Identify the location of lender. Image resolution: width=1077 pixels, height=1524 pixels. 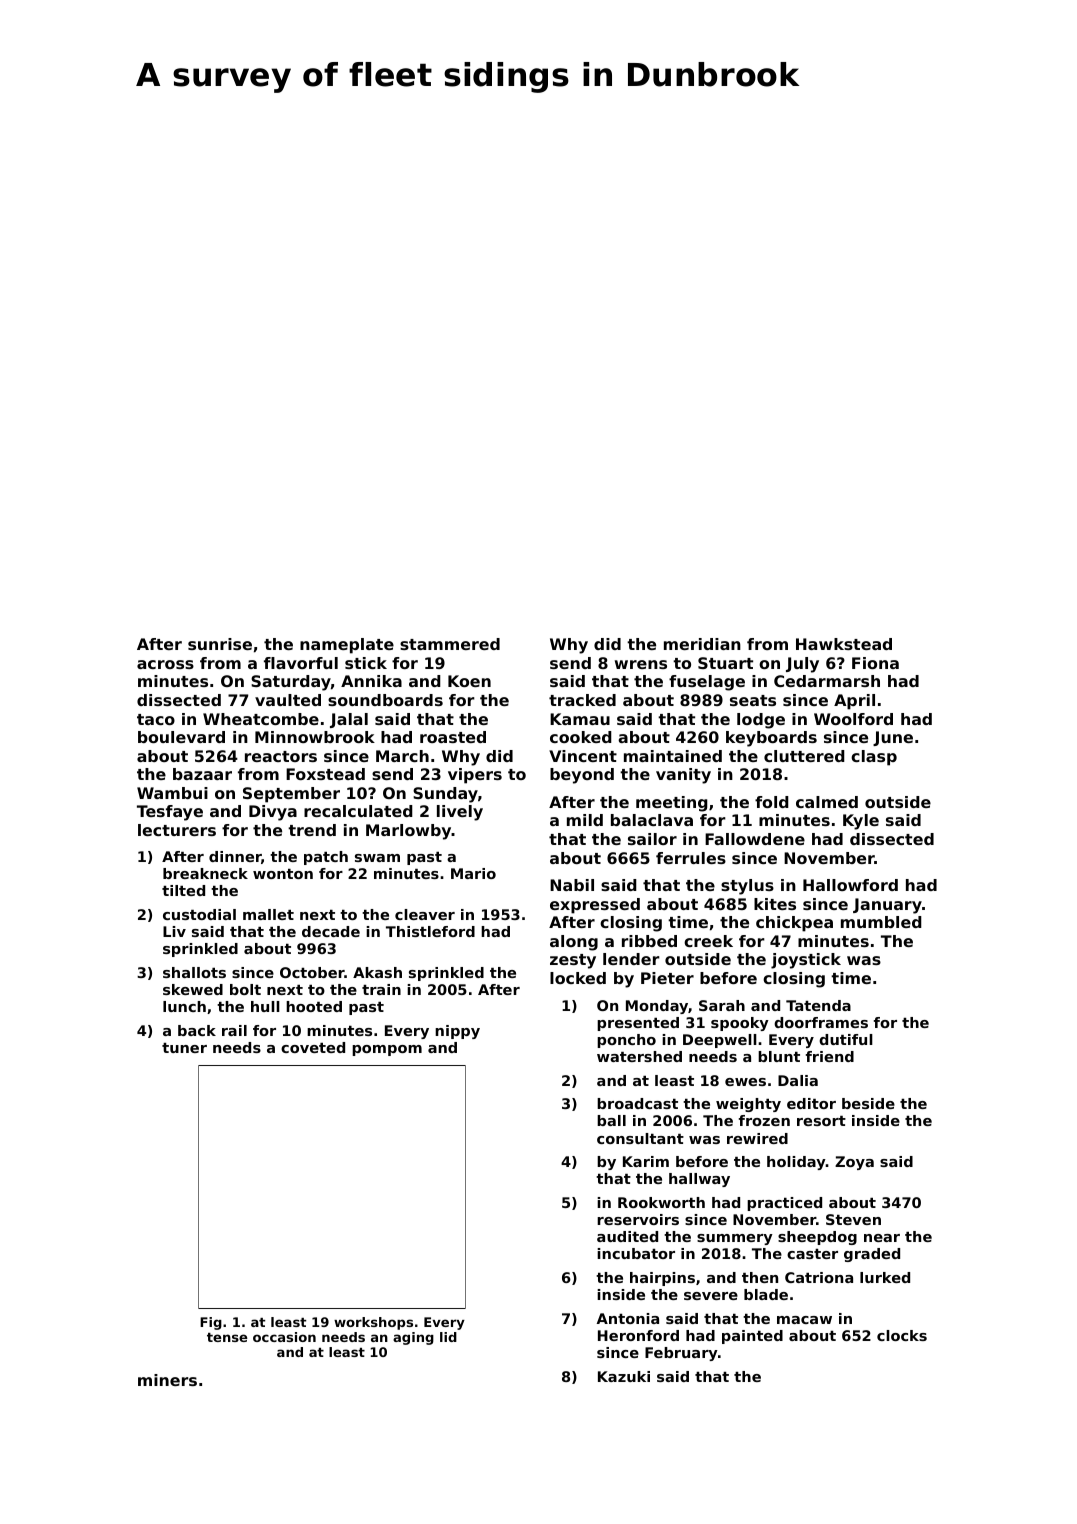
(631, 959).
